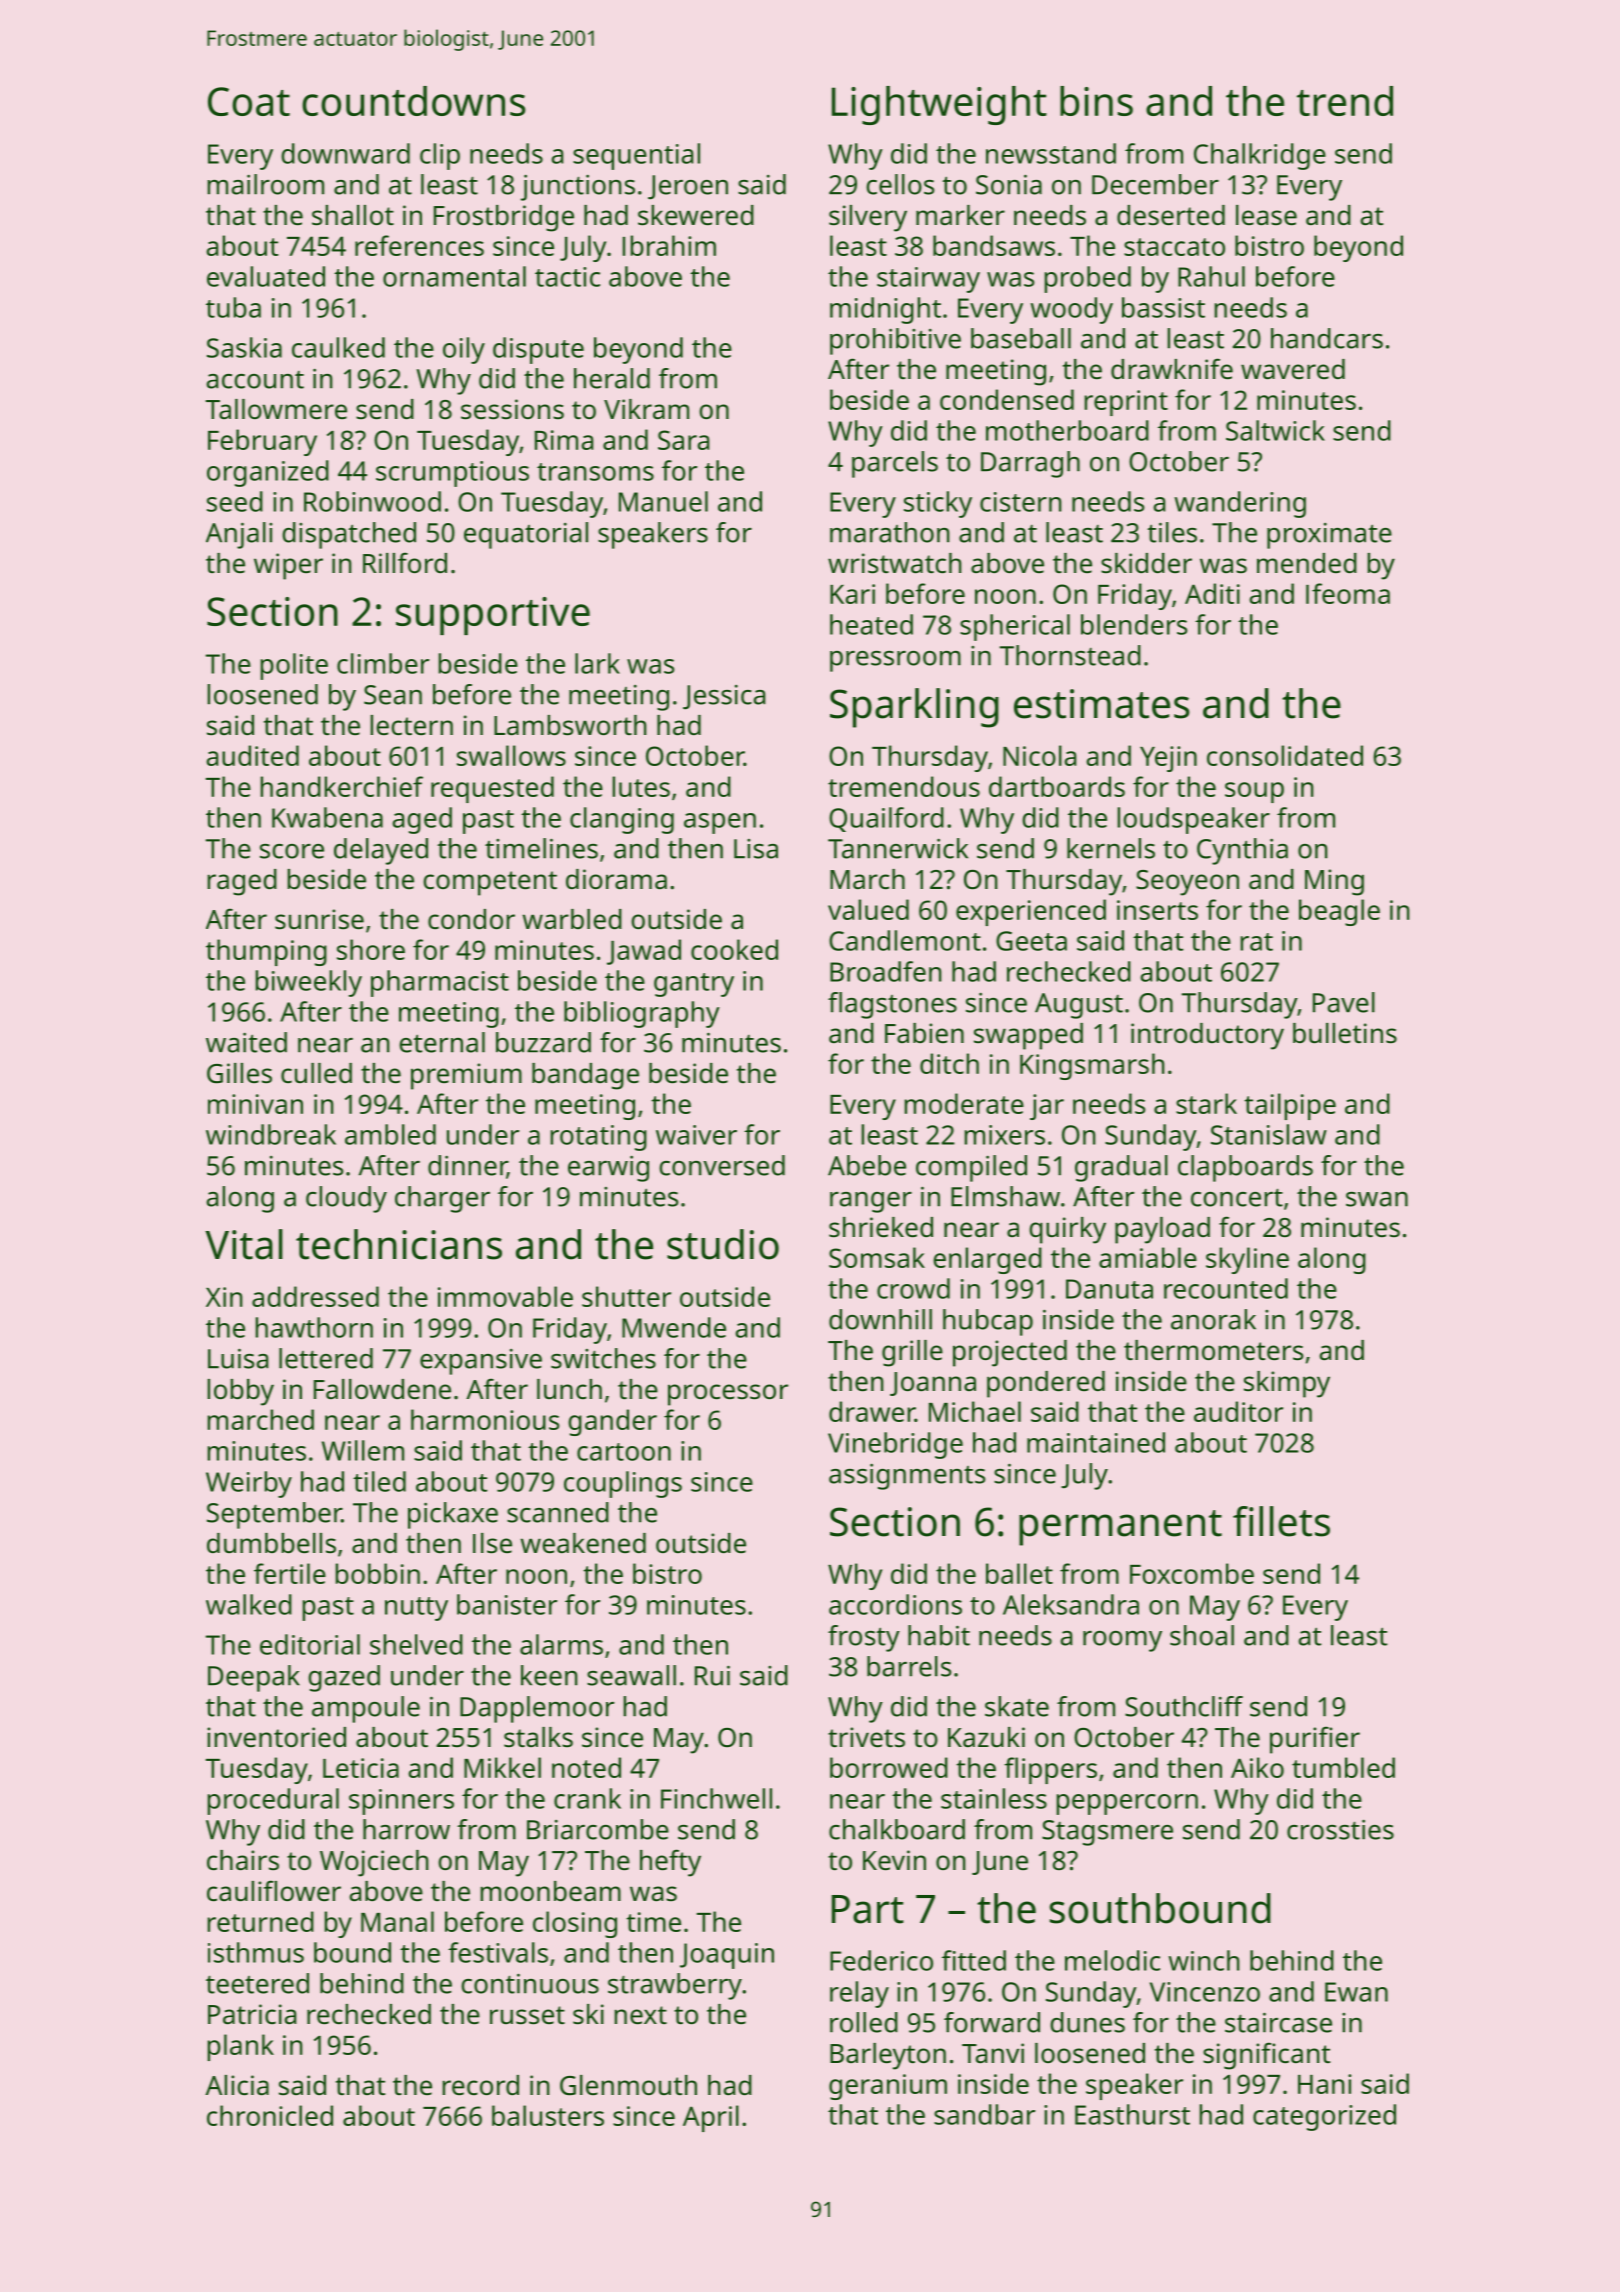 The height and width of the page is (2292, 1620). Describe the element at coordinates (1162, 1230) in the page. I see `payload` at that location.
